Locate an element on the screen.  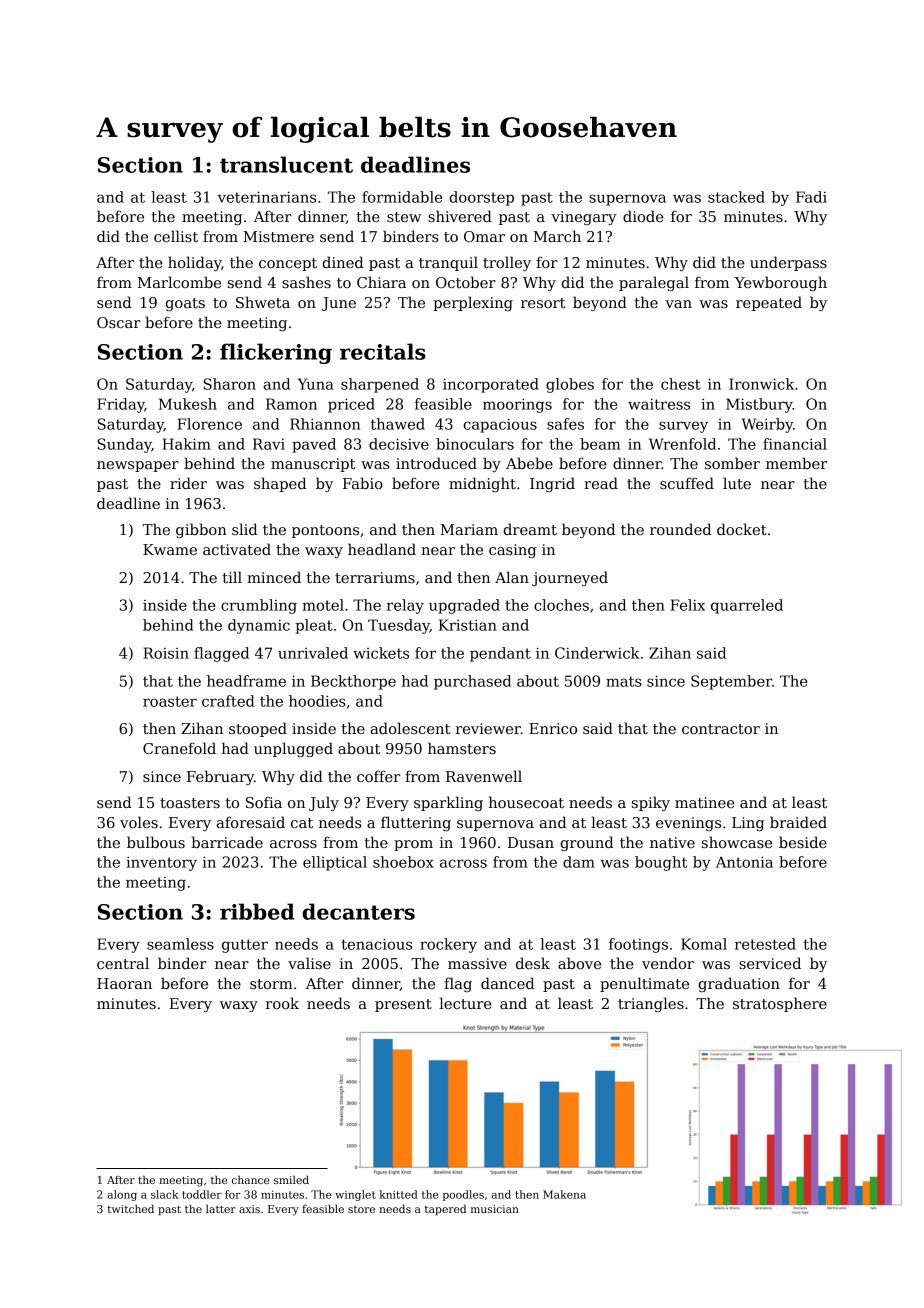
Felix is located at coordinates (687, 605).
